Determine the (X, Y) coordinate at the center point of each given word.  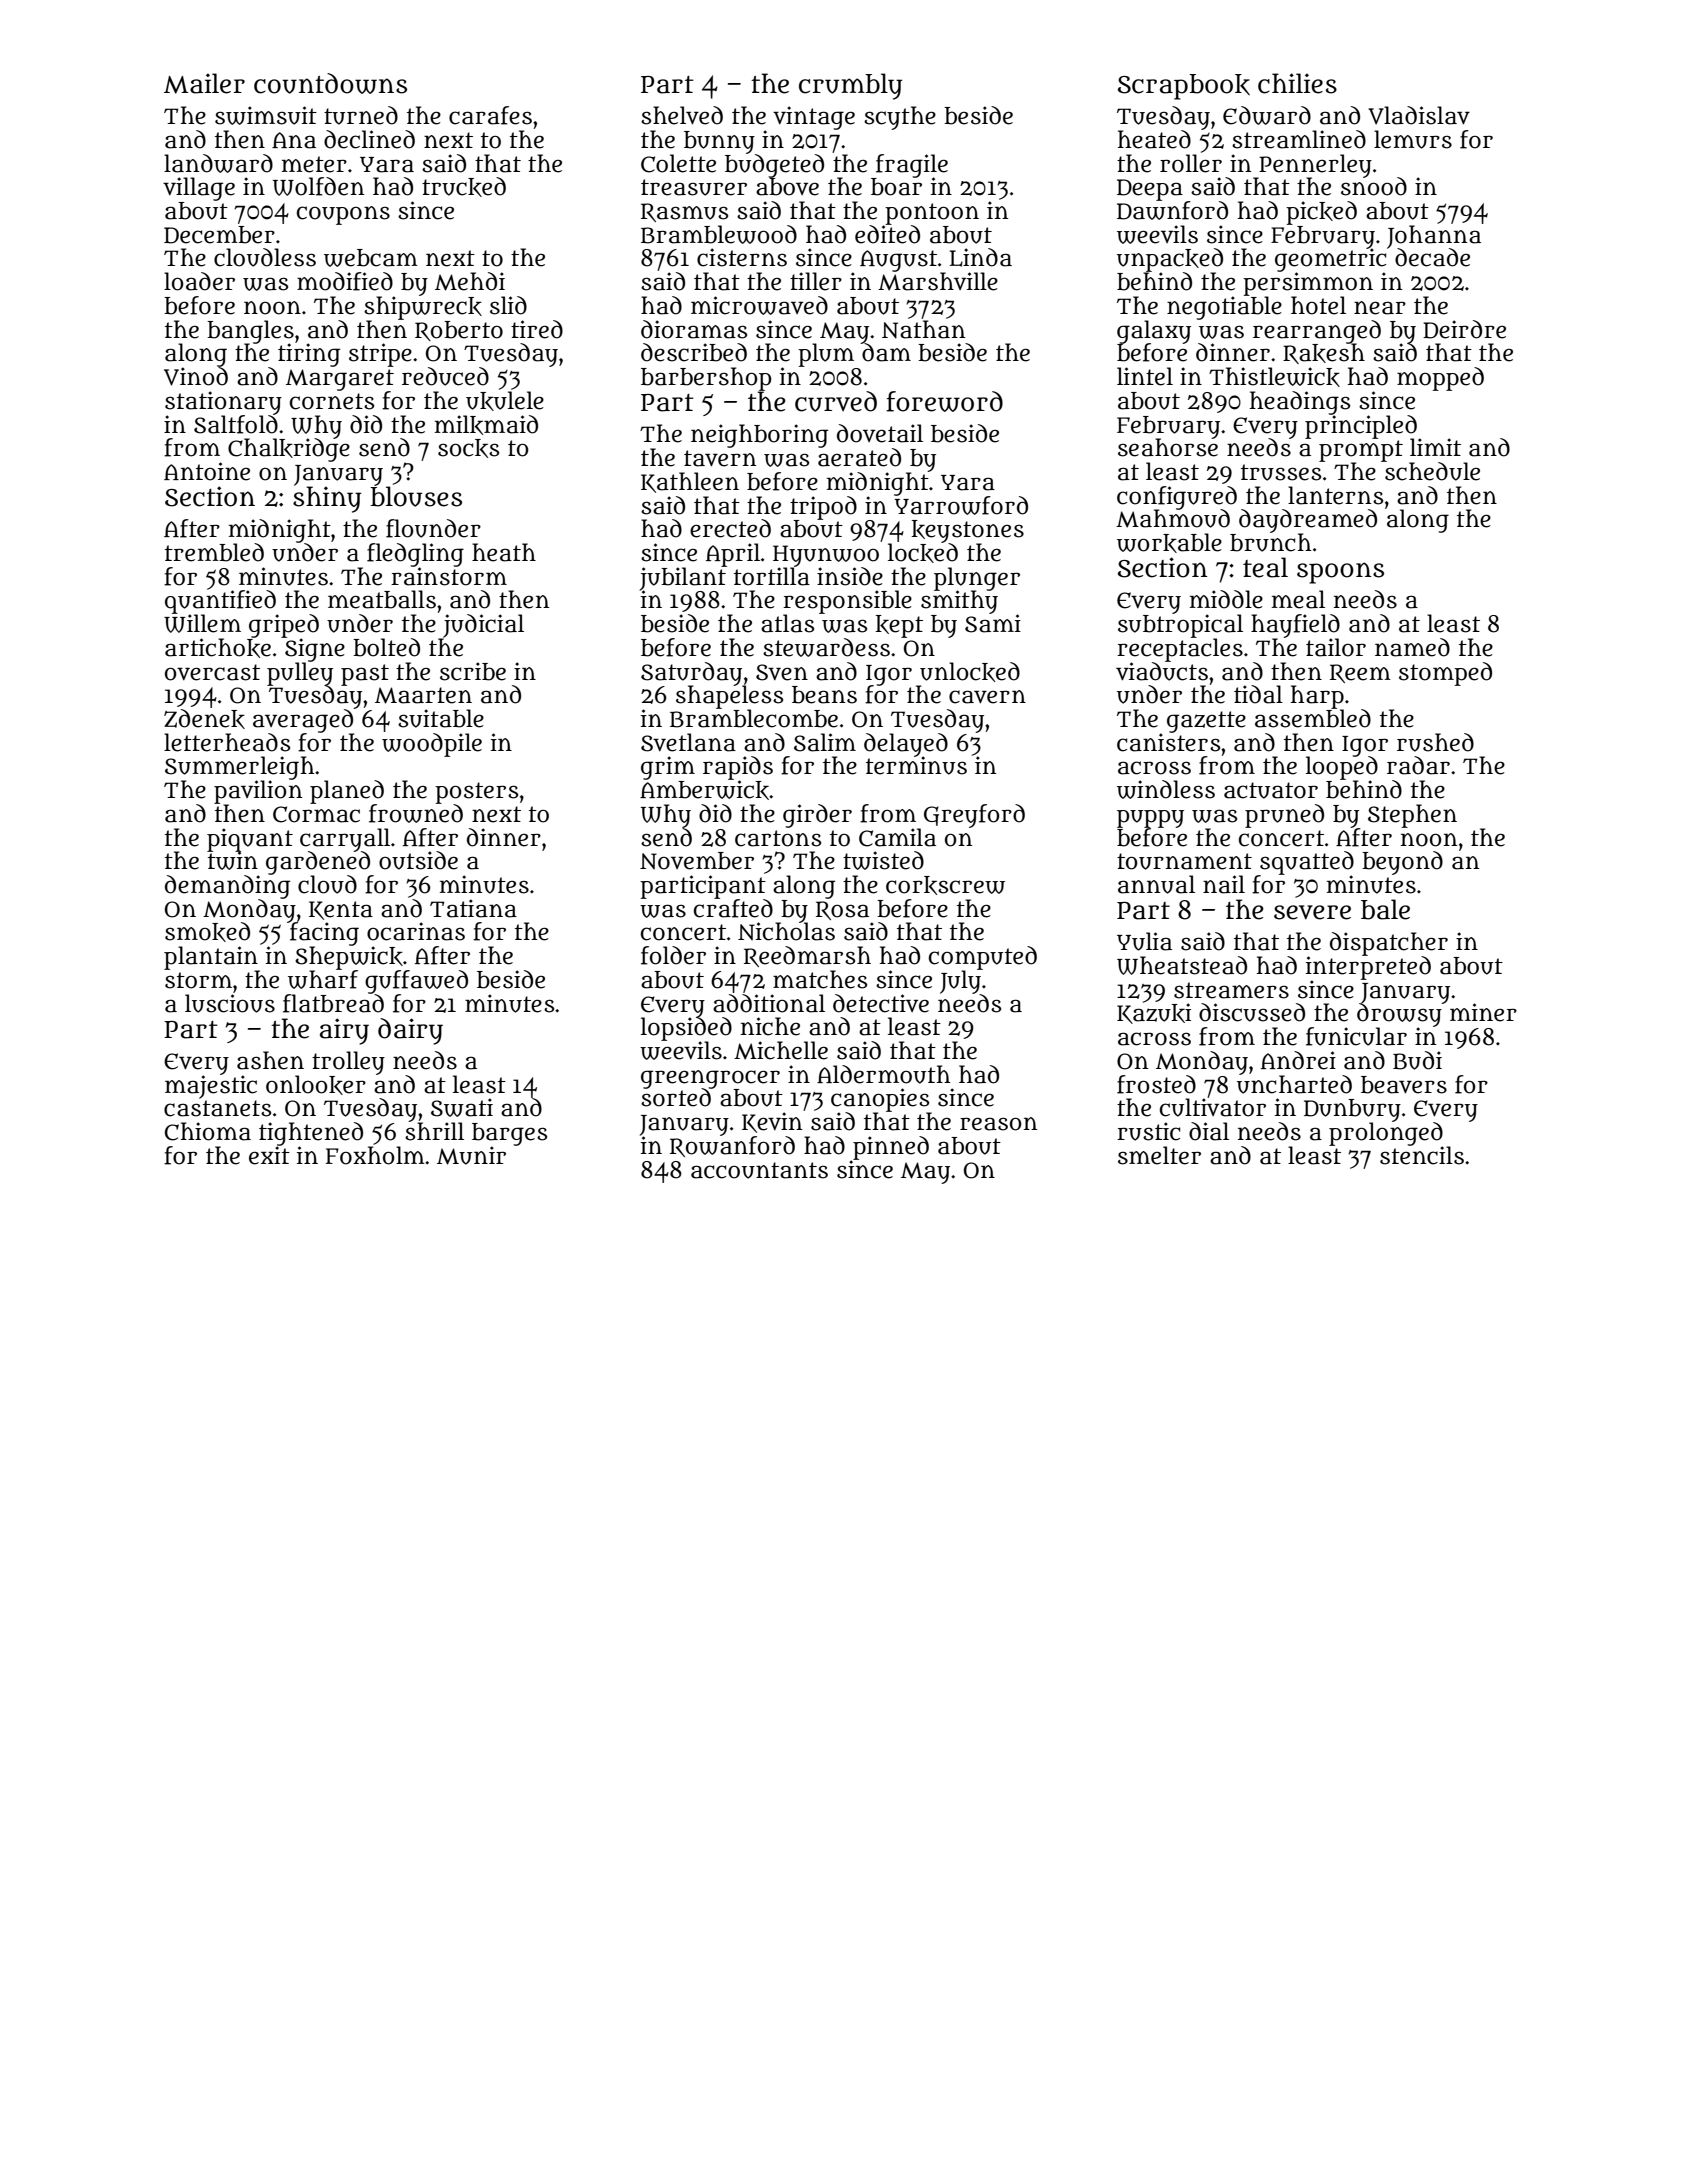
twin (232, 860)
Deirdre (1464, 329)
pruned (1284, 816)
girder (817, 816)
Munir (471, 1155)
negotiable (1224, 308)
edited (887, 234)
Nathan (923, 329)
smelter (1159, 1155)
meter (314, 164)
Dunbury (1352, 1110)
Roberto (459, 331)
